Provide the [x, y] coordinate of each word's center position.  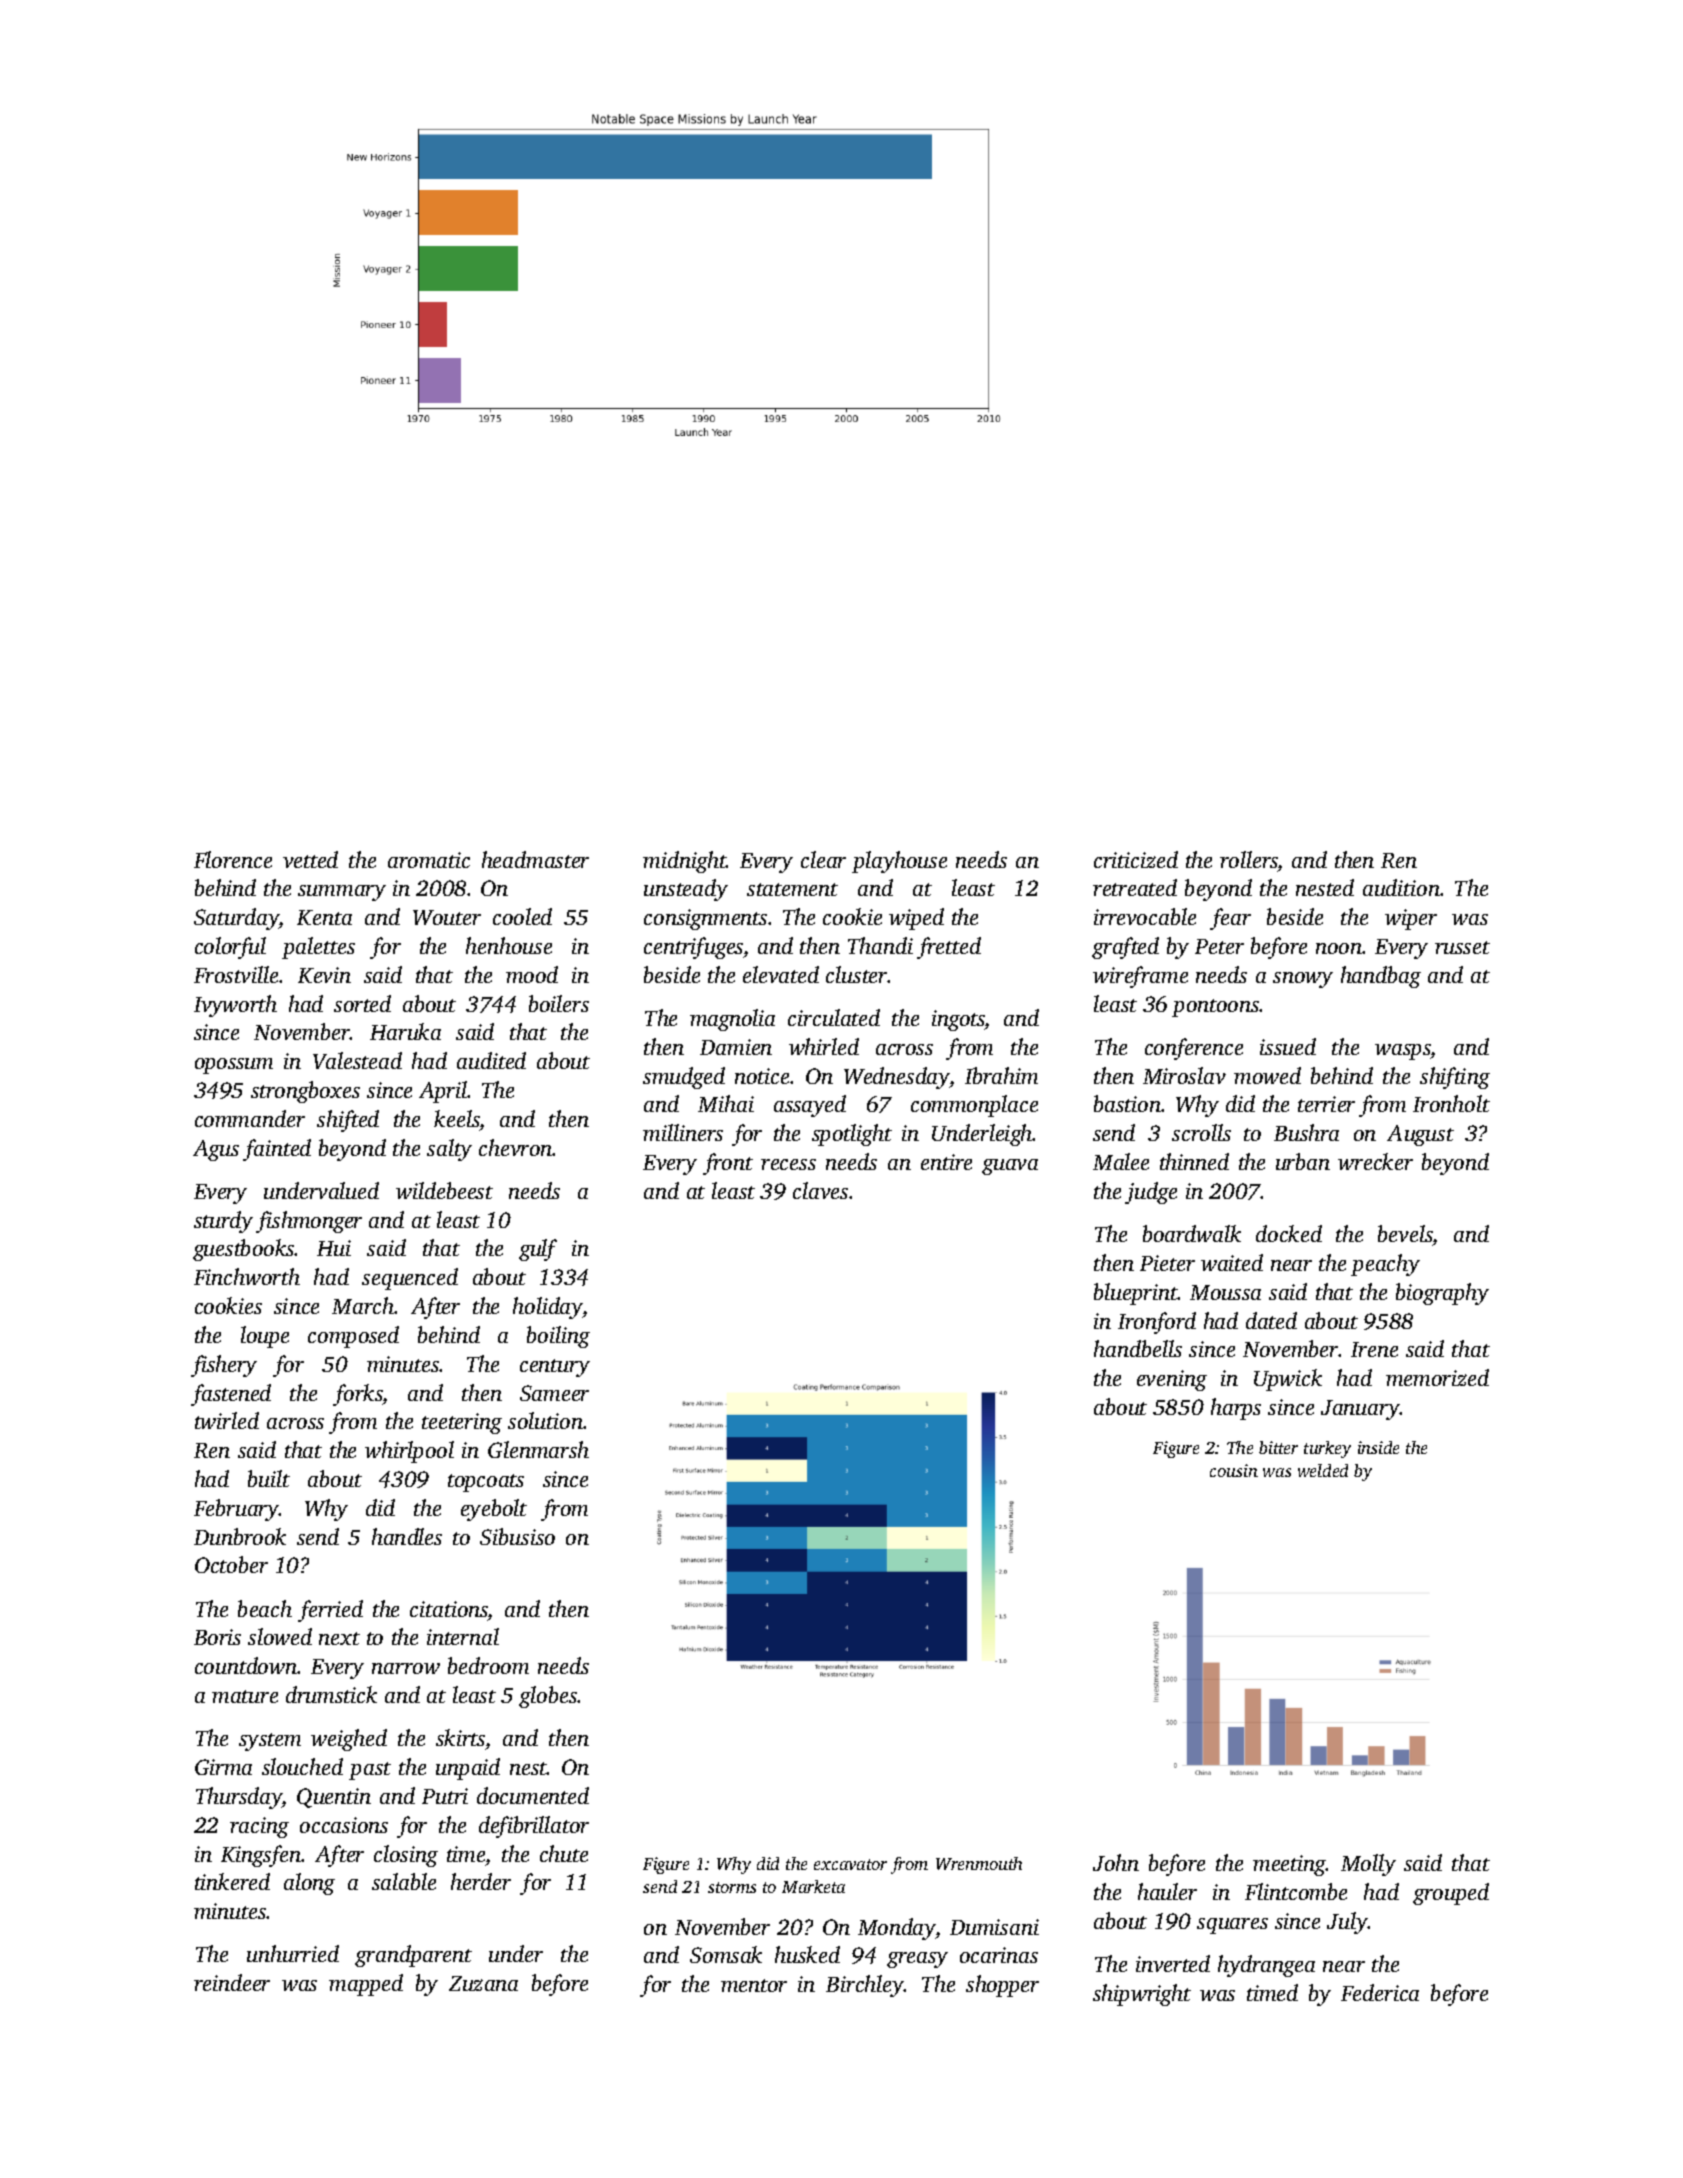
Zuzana [483, 1983]
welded [1323, 1470]
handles [407, 1536]
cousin [1234, 1470]
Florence [233, 859]
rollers [1249, 859]
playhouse [899, 862]
